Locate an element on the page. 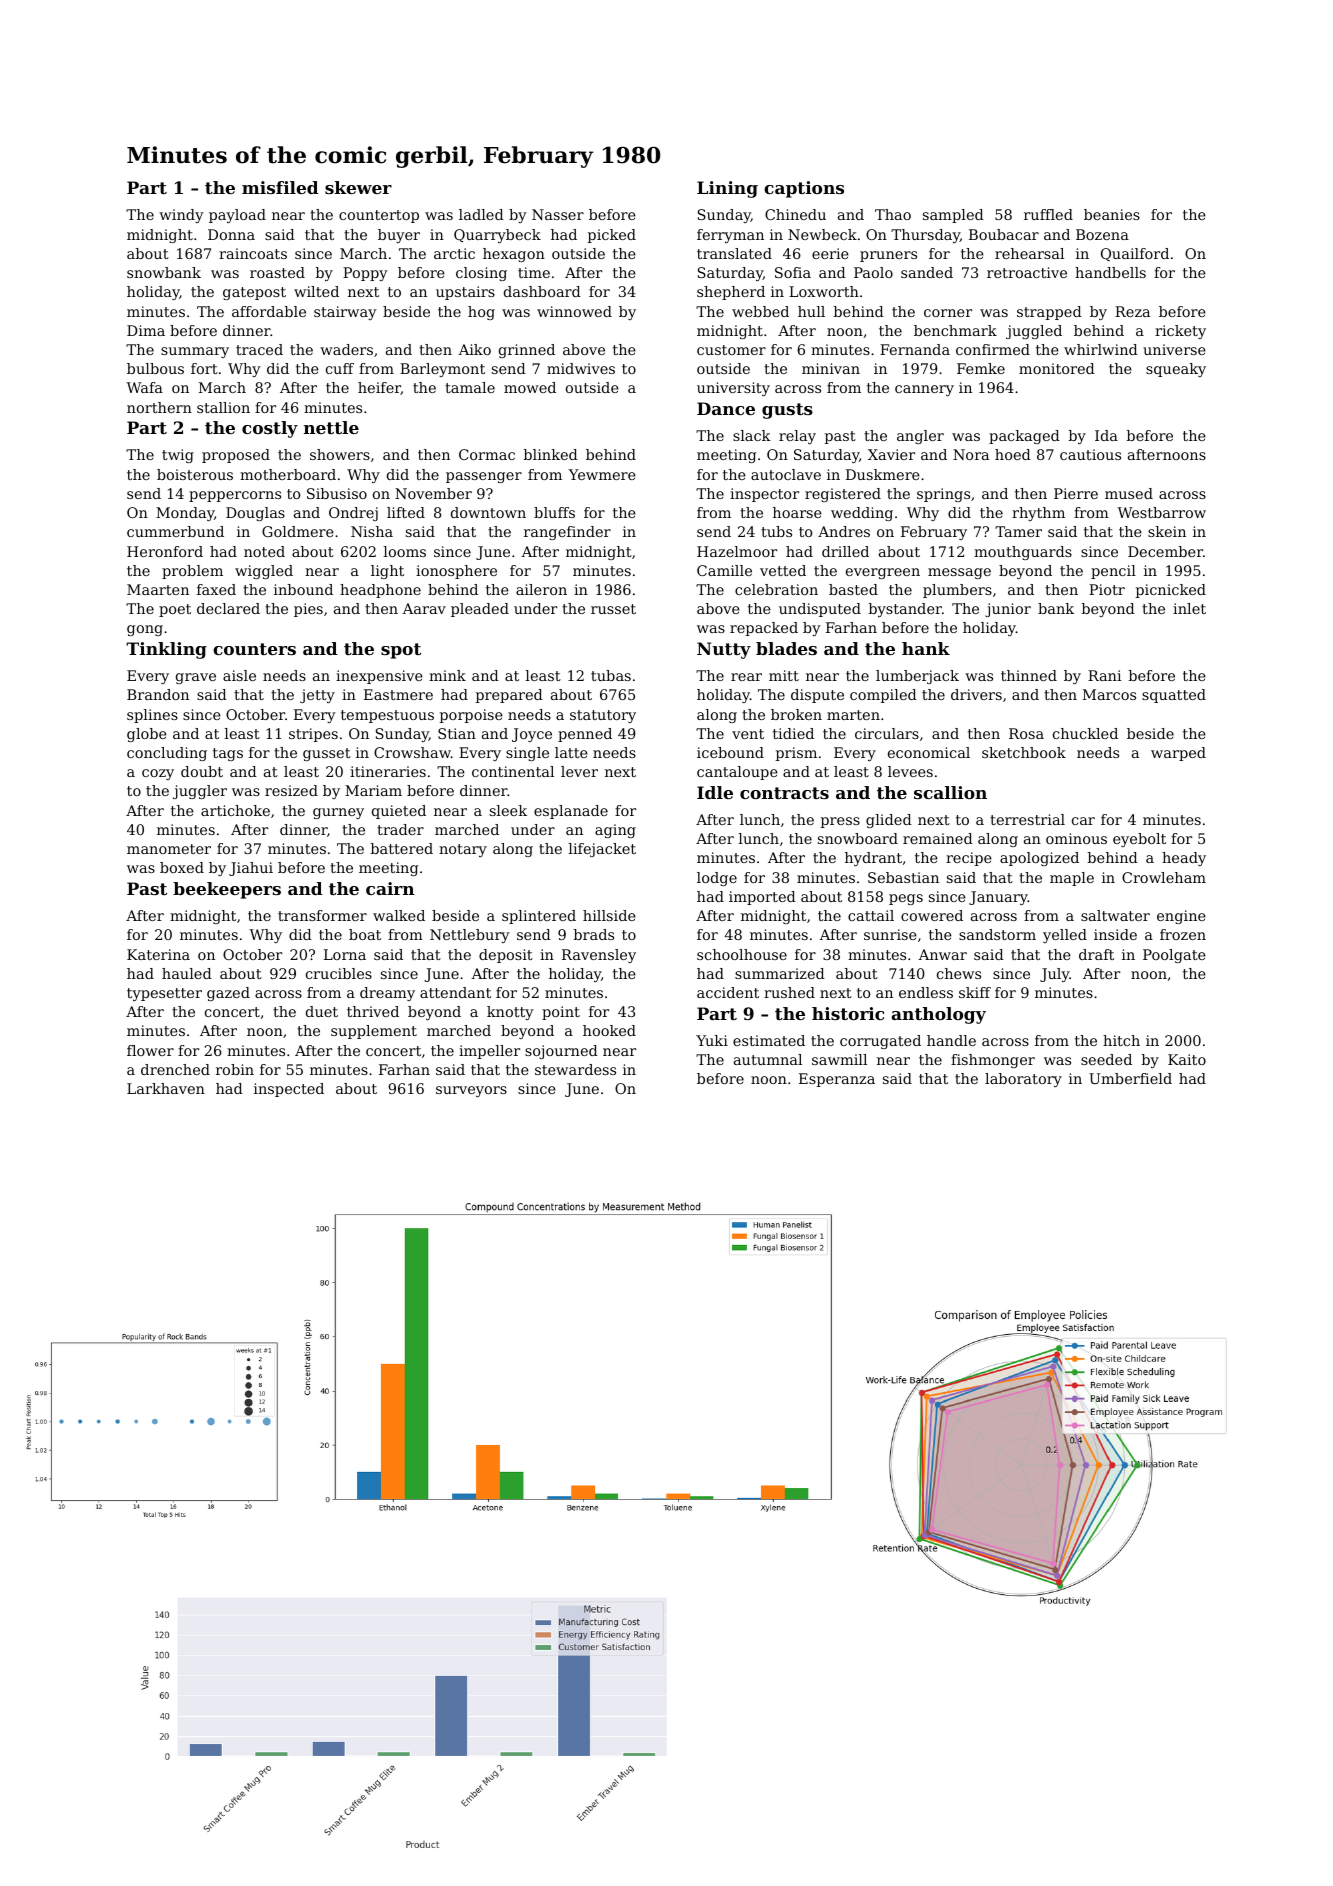  Katerina is located at coordinates (158, 954).
